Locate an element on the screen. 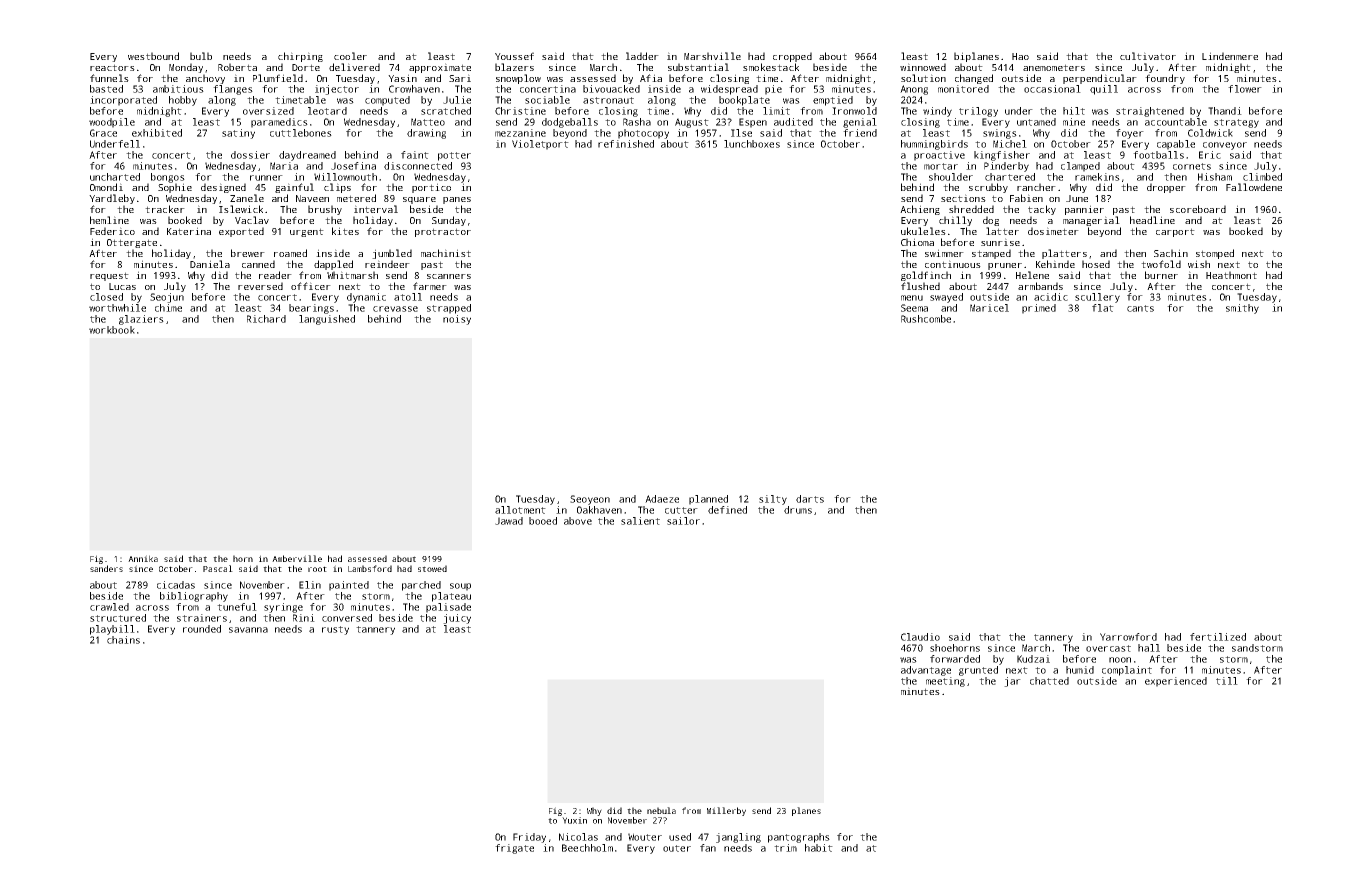 This screenshot has height=887, width=1372. drums is located at coordinates (798, 510).
